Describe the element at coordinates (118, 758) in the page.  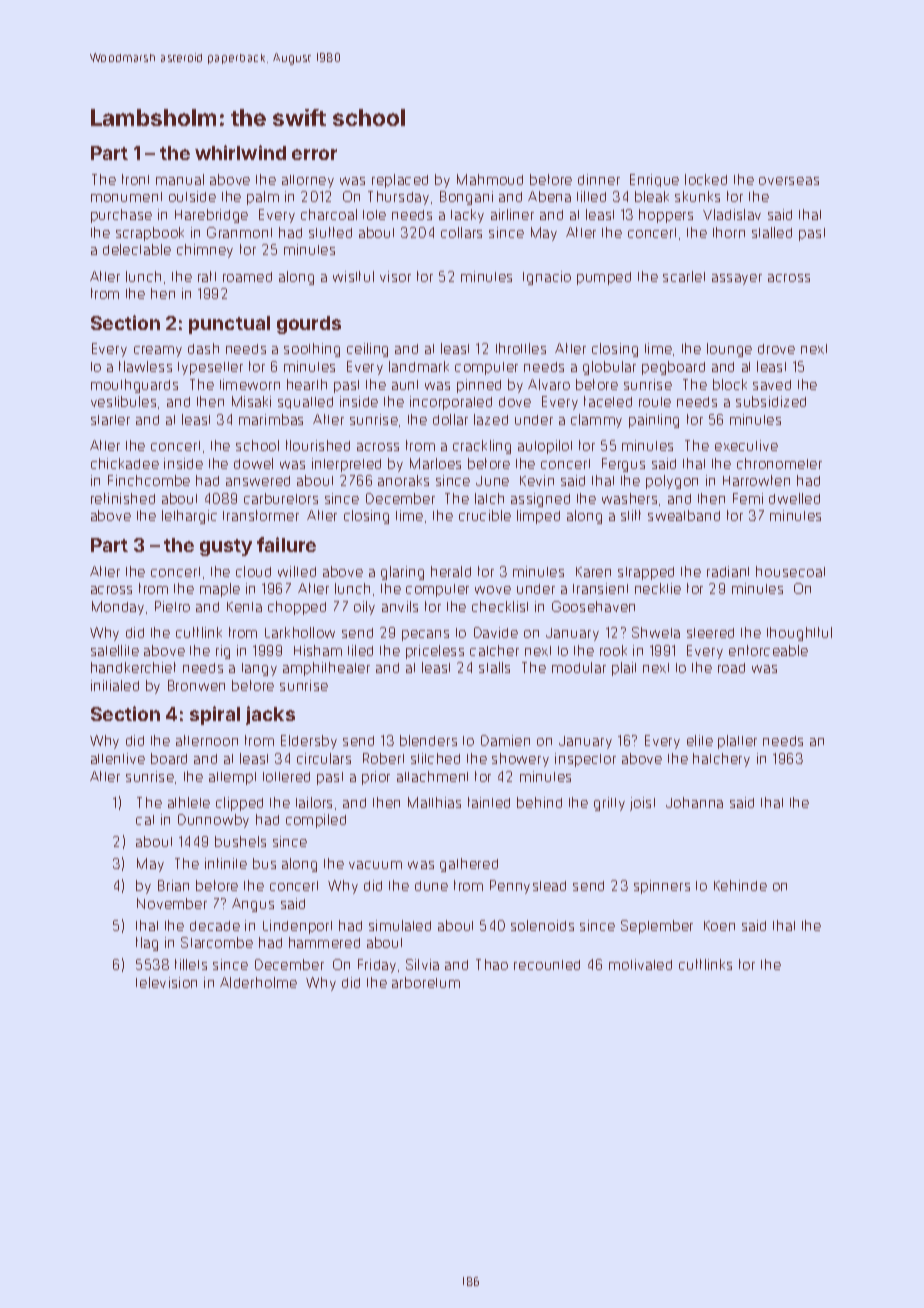
I see `attentive` at that location.
